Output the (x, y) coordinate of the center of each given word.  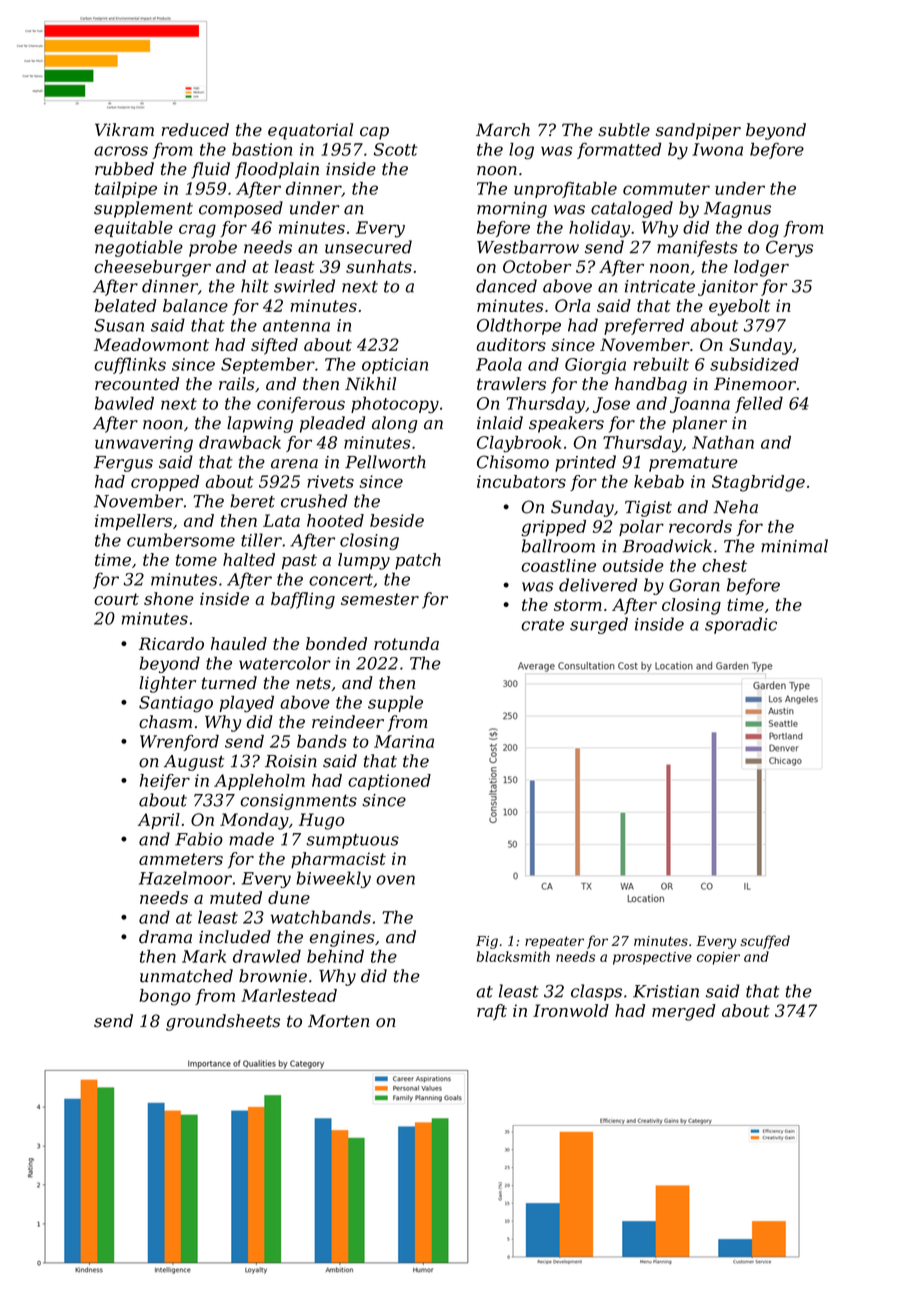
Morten (338, 1021)
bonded (336, 643)
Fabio (199, 839)
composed (241, 209)
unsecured (368, 247)
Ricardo (171, 643)
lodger (761, 268)
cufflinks (130, 365)
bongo (165, 997)
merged (684, 1012)
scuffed (765, 942)
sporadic (741, 625)
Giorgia (595, 366)
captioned (389, 782)
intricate (660, 286)
